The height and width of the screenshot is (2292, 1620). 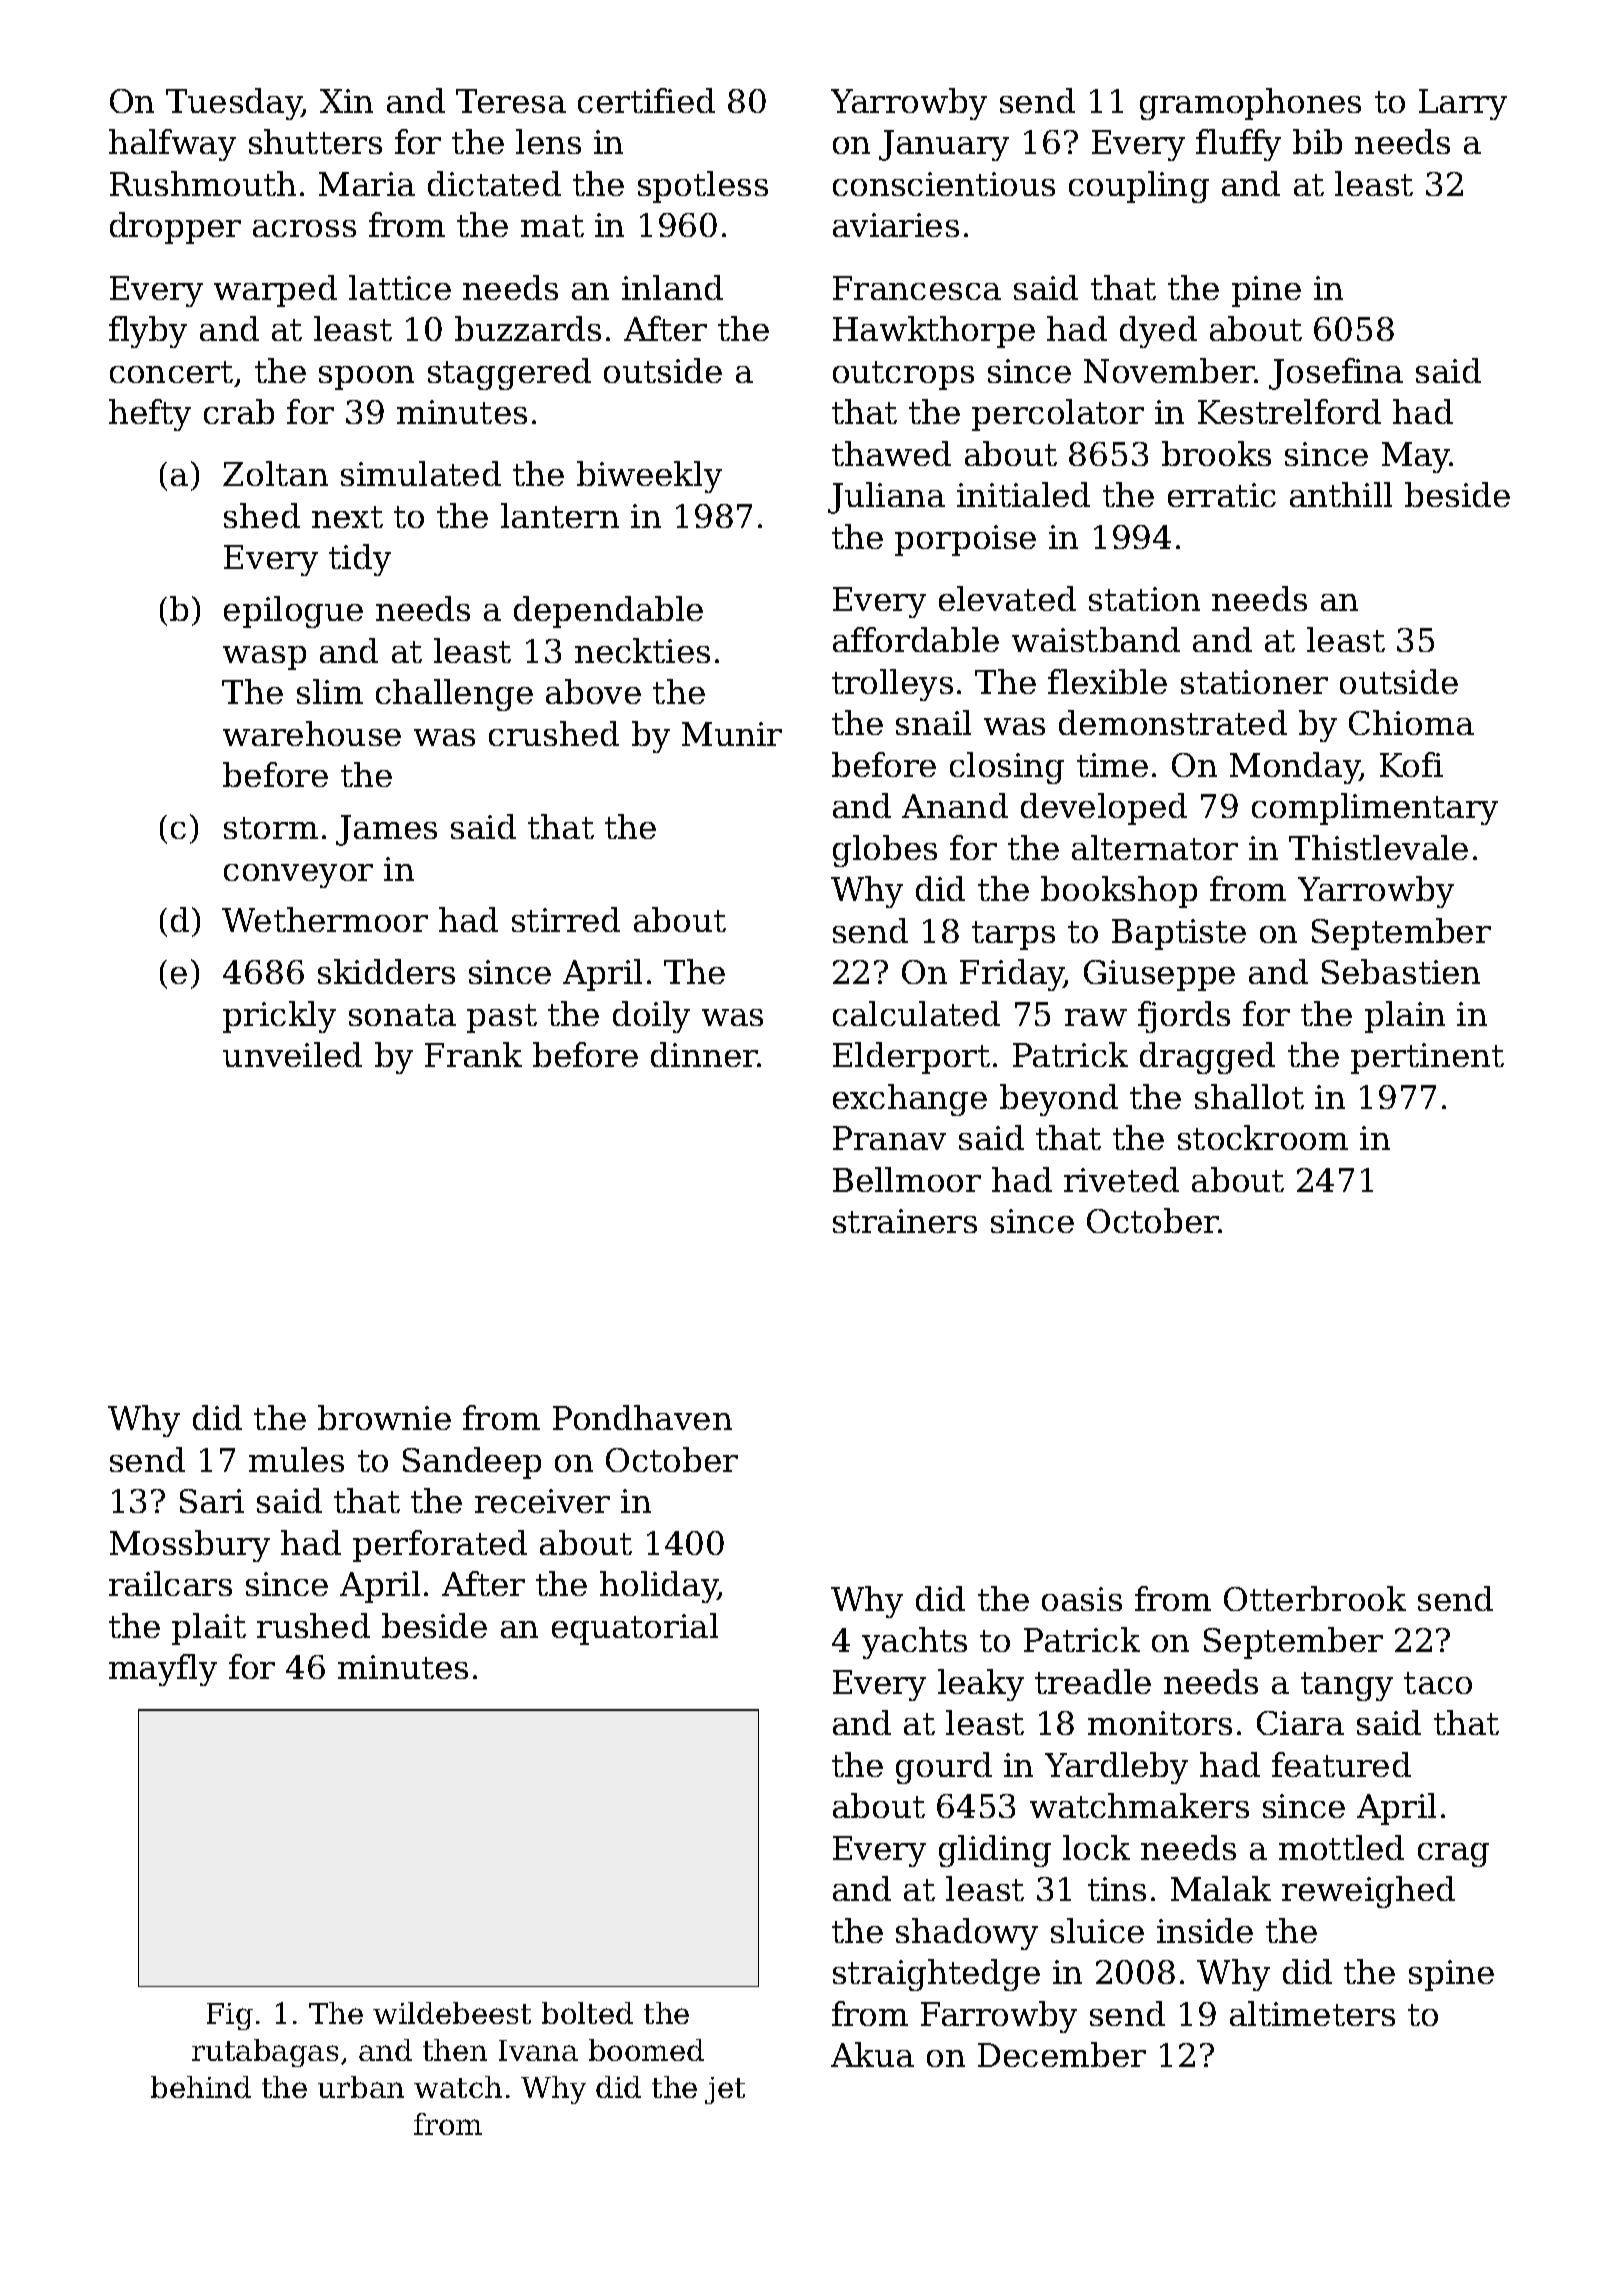 I want to click on anthill, so click(x=1341, y=494).
